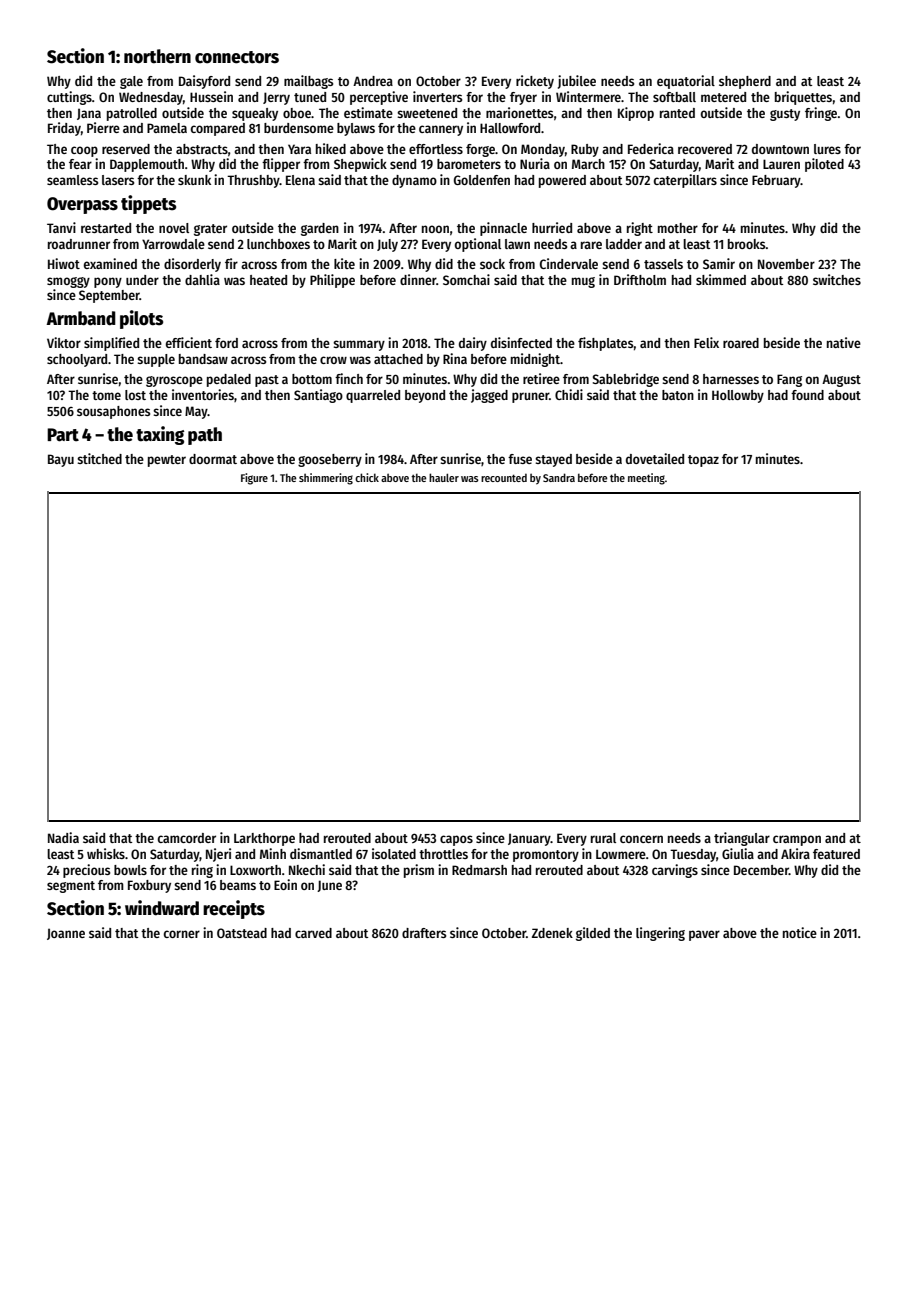 The image size is (908, 1316). Describe the element at coordinates (577, 82) in the screenshot. I see `jubilee` at that location.
